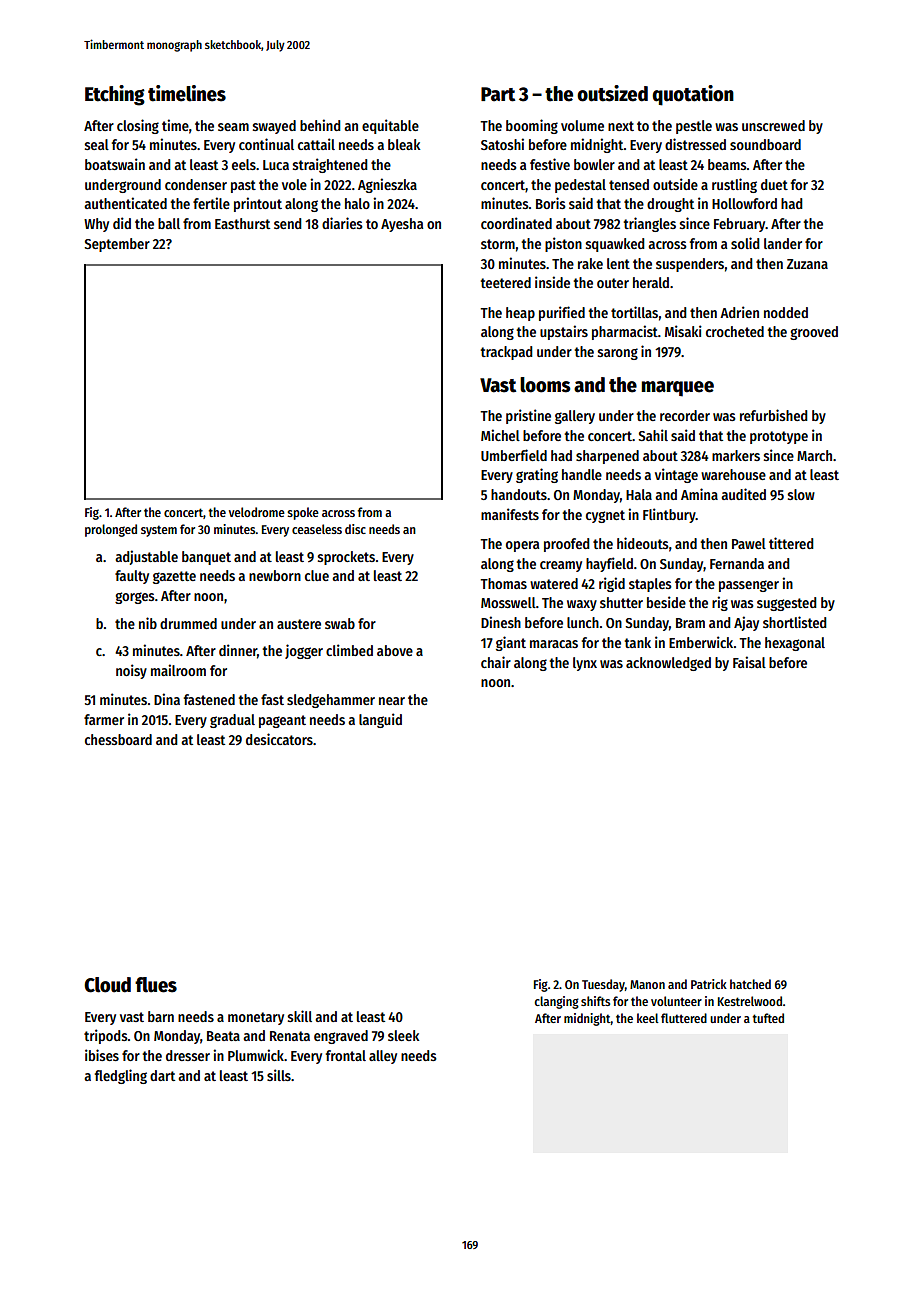 Image resolution: width=924 pixels, height=1308 pixels. What do you see at coordinates (556, 1002) in the screenshot?
I see `clanging` at bounding box center [556, 1002].
